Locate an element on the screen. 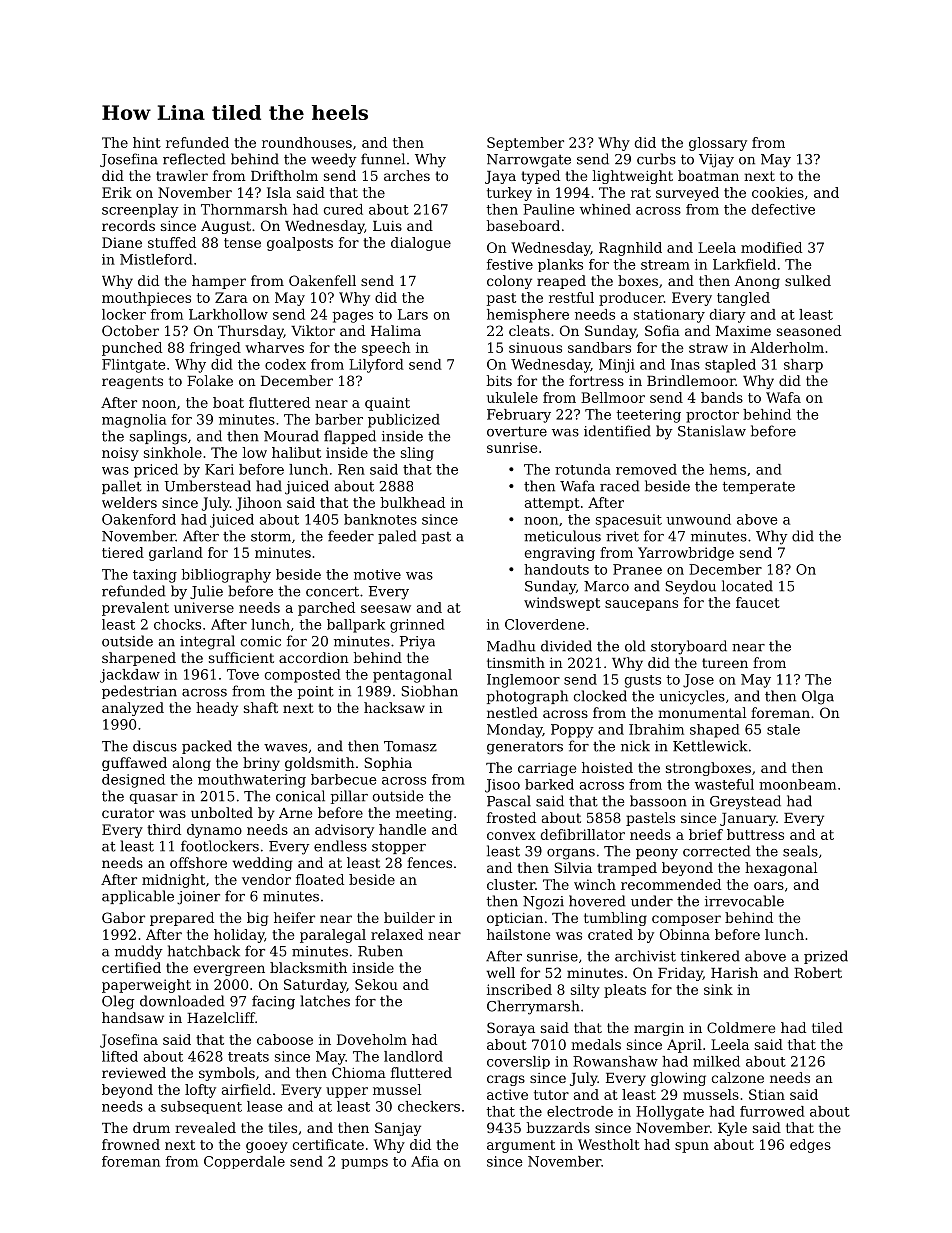  prized is located at coordinates (826, 957).
